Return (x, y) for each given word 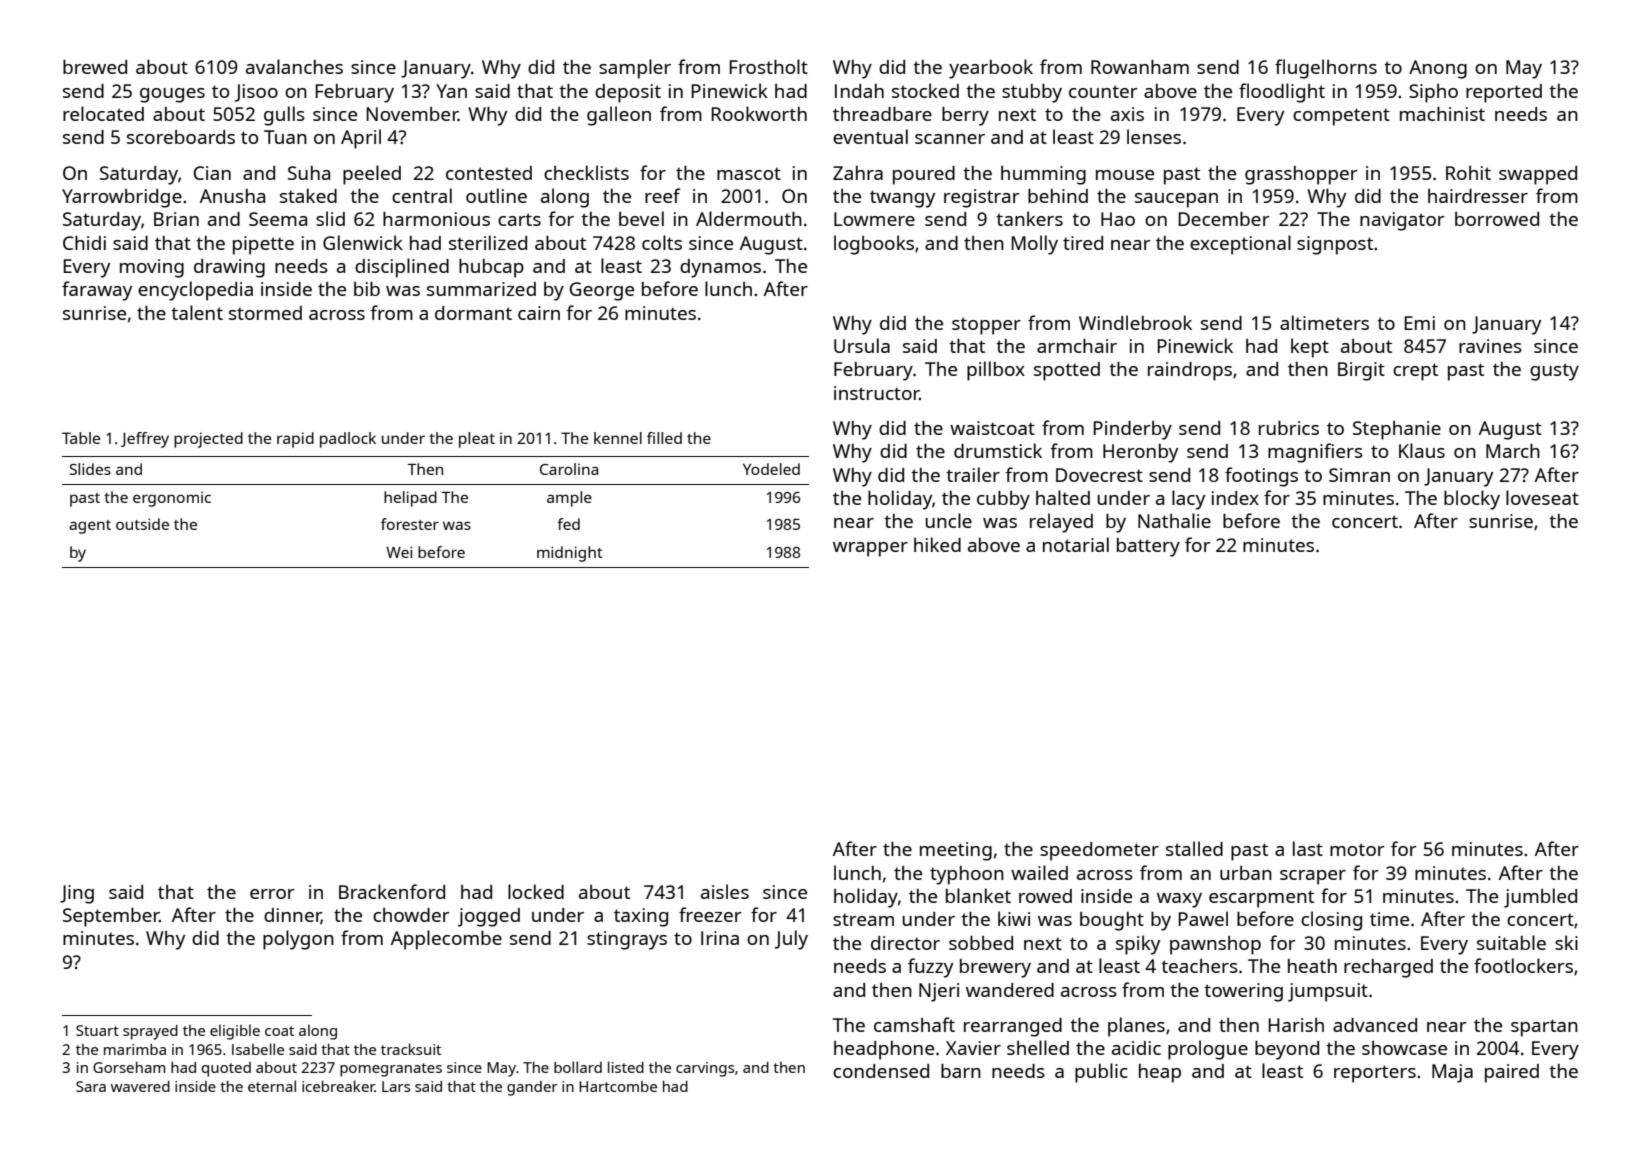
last (1308, 848)
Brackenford (392, 891)
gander (532, 1088)
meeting (956, 851)
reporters (1375, 1074)
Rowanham (1140, 67)
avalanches (294, 66)
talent (197, 312)
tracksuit (411, 1049)
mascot (749, 173)
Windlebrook (1135, 322)
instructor (876, 393)
